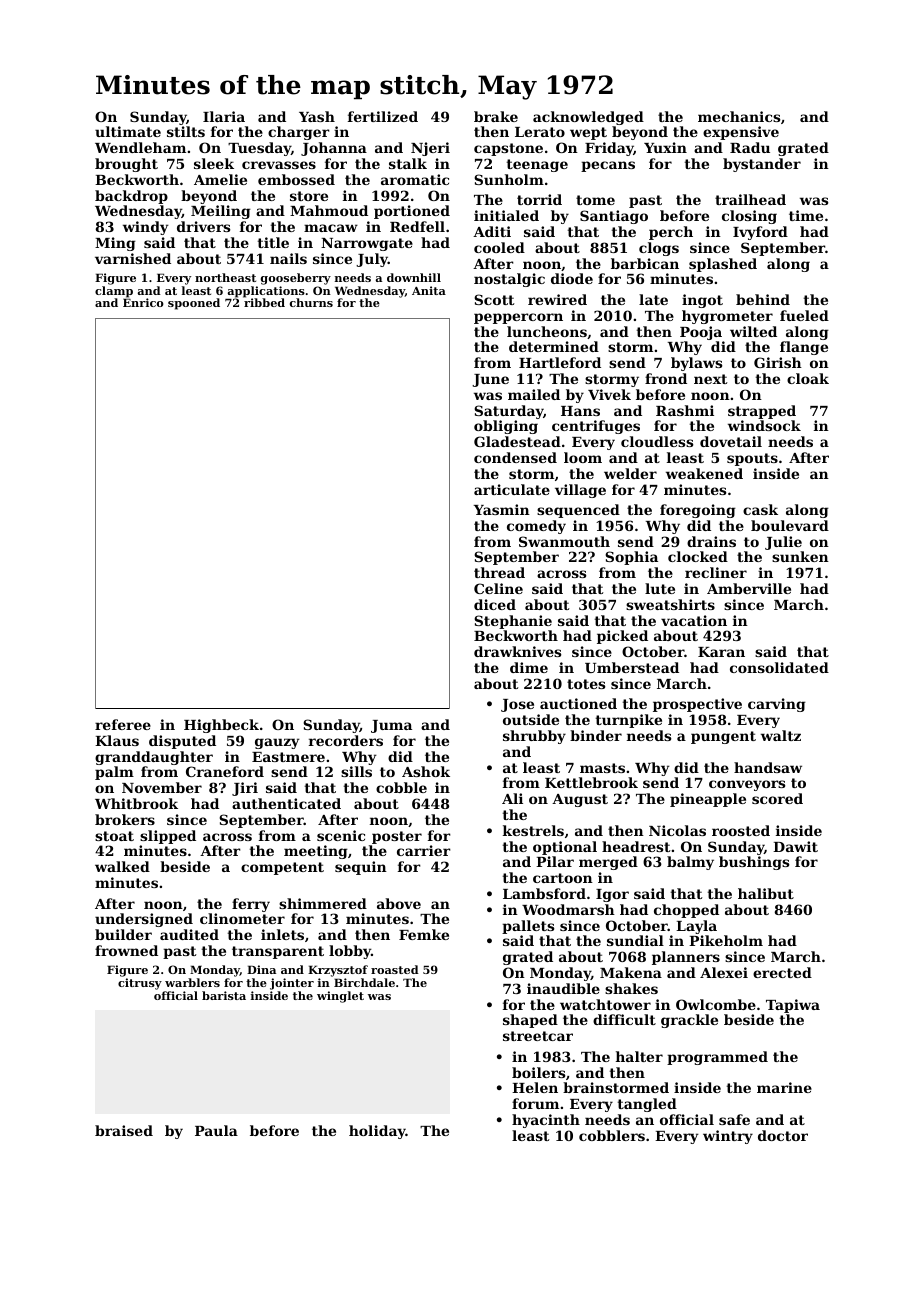  Describe the element at coordinates (701, 333) in the document. I see `Pooja` at that location.
